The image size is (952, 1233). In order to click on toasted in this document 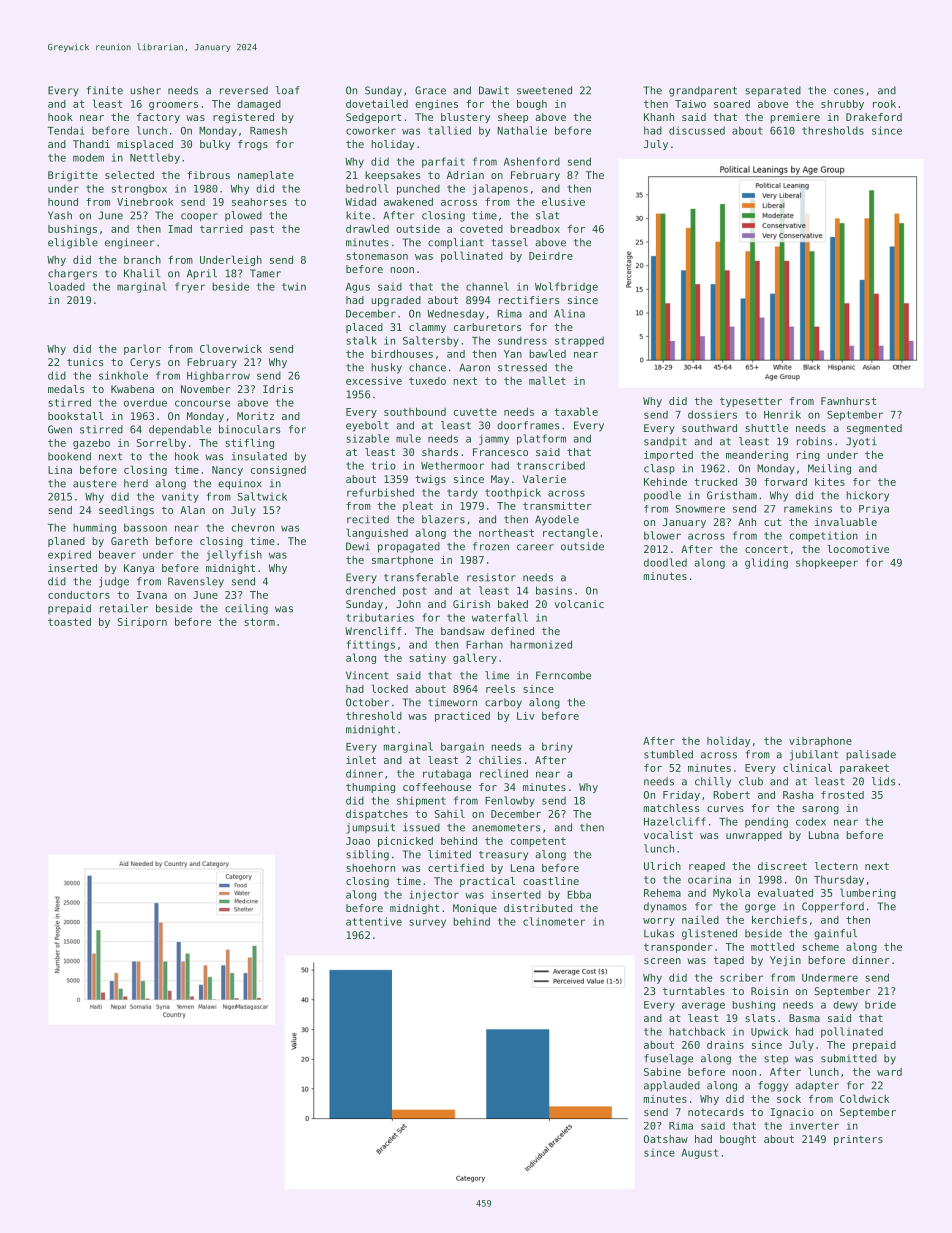, I will do `click(69, 622)`.
